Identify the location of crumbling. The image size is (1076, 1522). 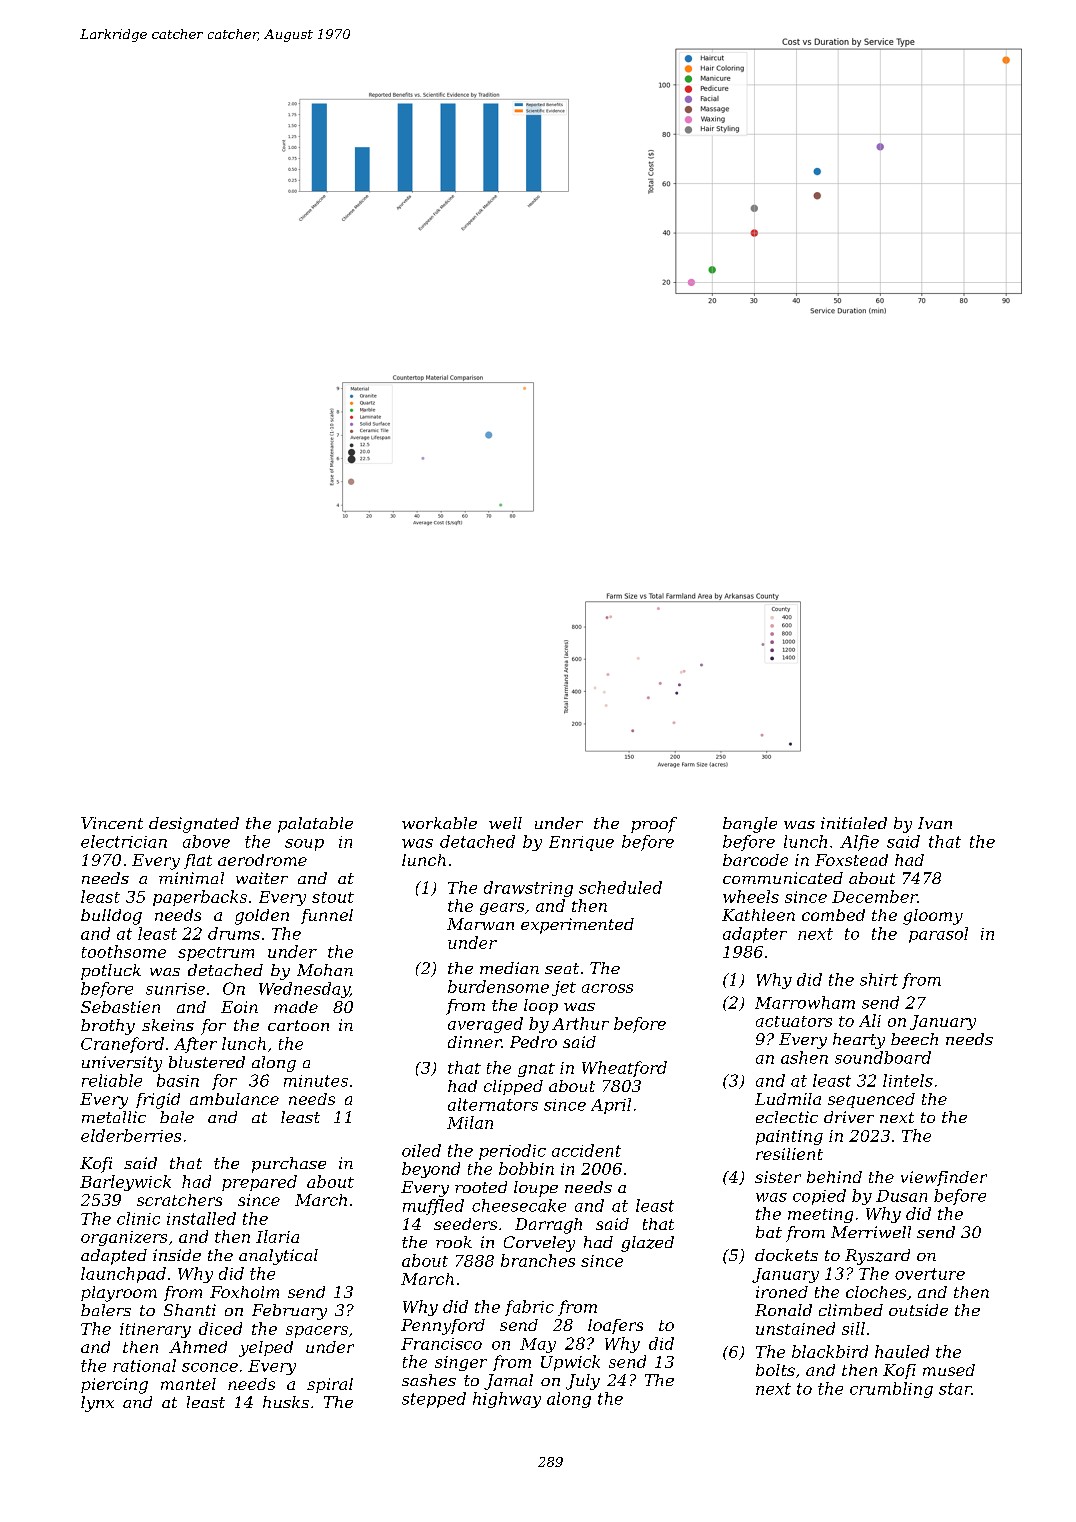
(891, 1390).
